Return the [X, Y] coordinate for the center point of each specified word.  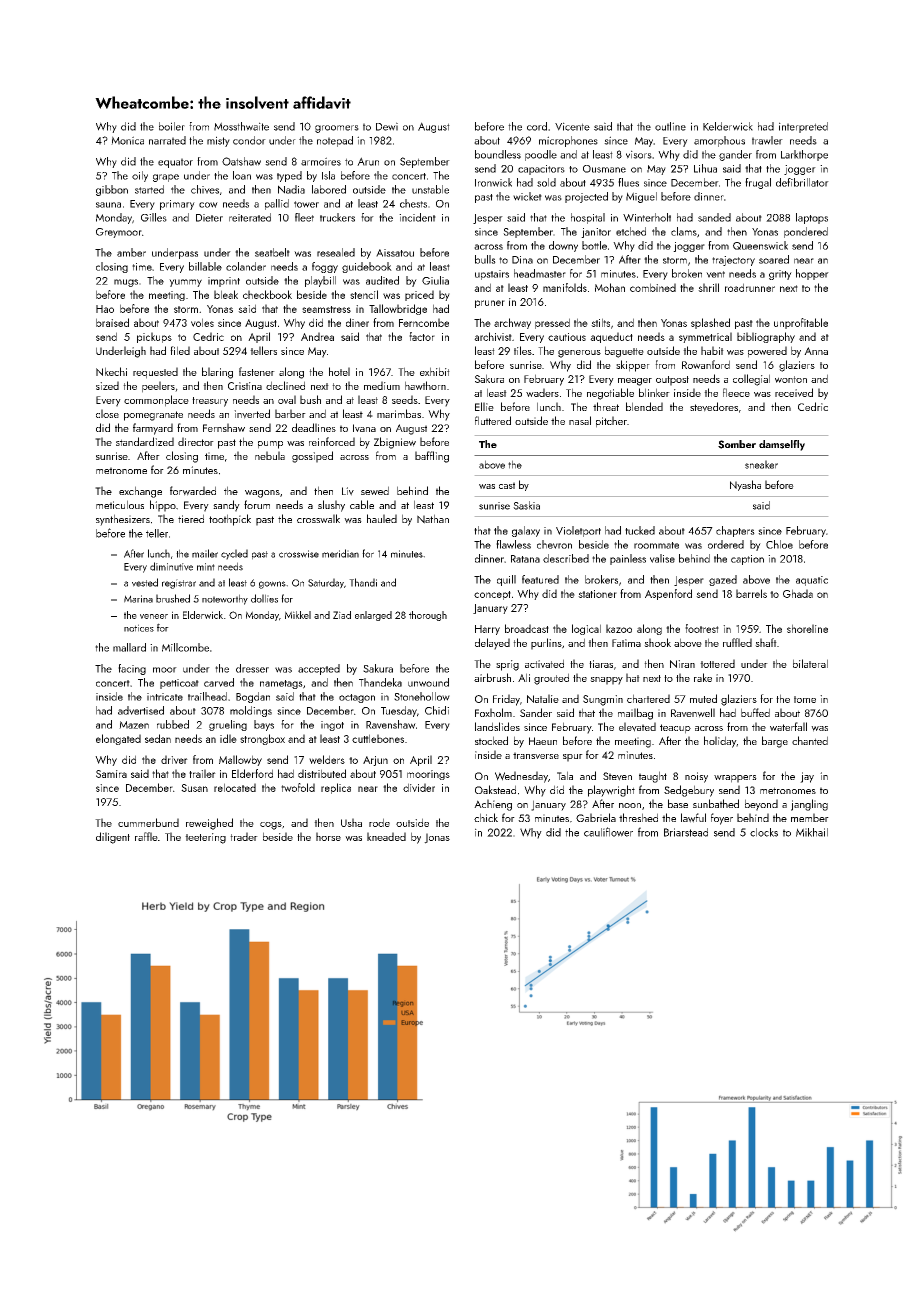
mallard [129, 647]
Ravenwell [693, 713]
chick [486, 817]
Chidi [437, 710]
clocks [764, 832]
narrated [167, 140]
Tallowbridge [398, 309]
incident [417, 217]
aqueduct [611, 337]
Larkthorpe [804, 155]
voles [202, 322]
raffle [146, 836]
